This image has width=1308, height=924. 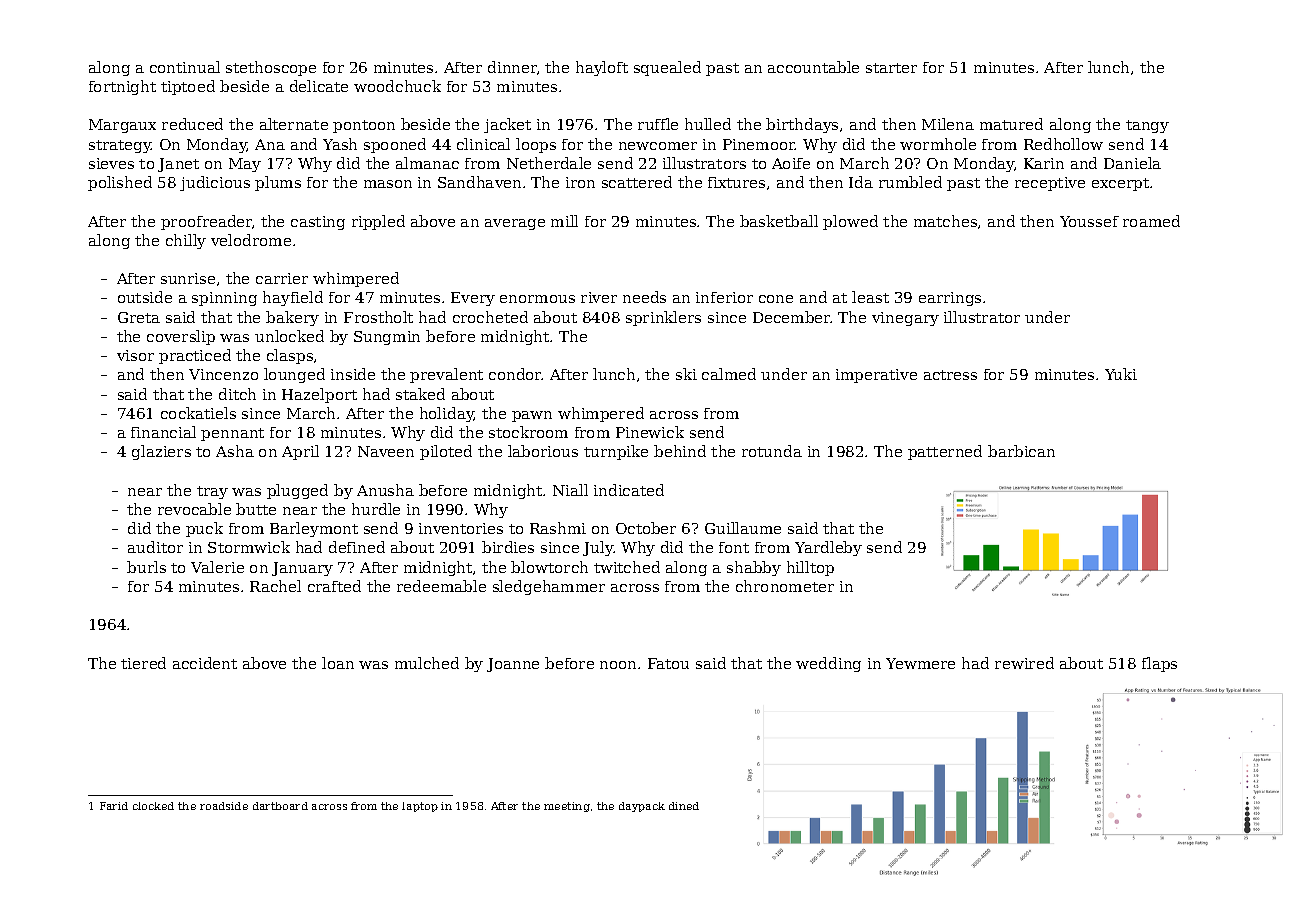 I want to click on barbican, so click(x=1021, y=451).
